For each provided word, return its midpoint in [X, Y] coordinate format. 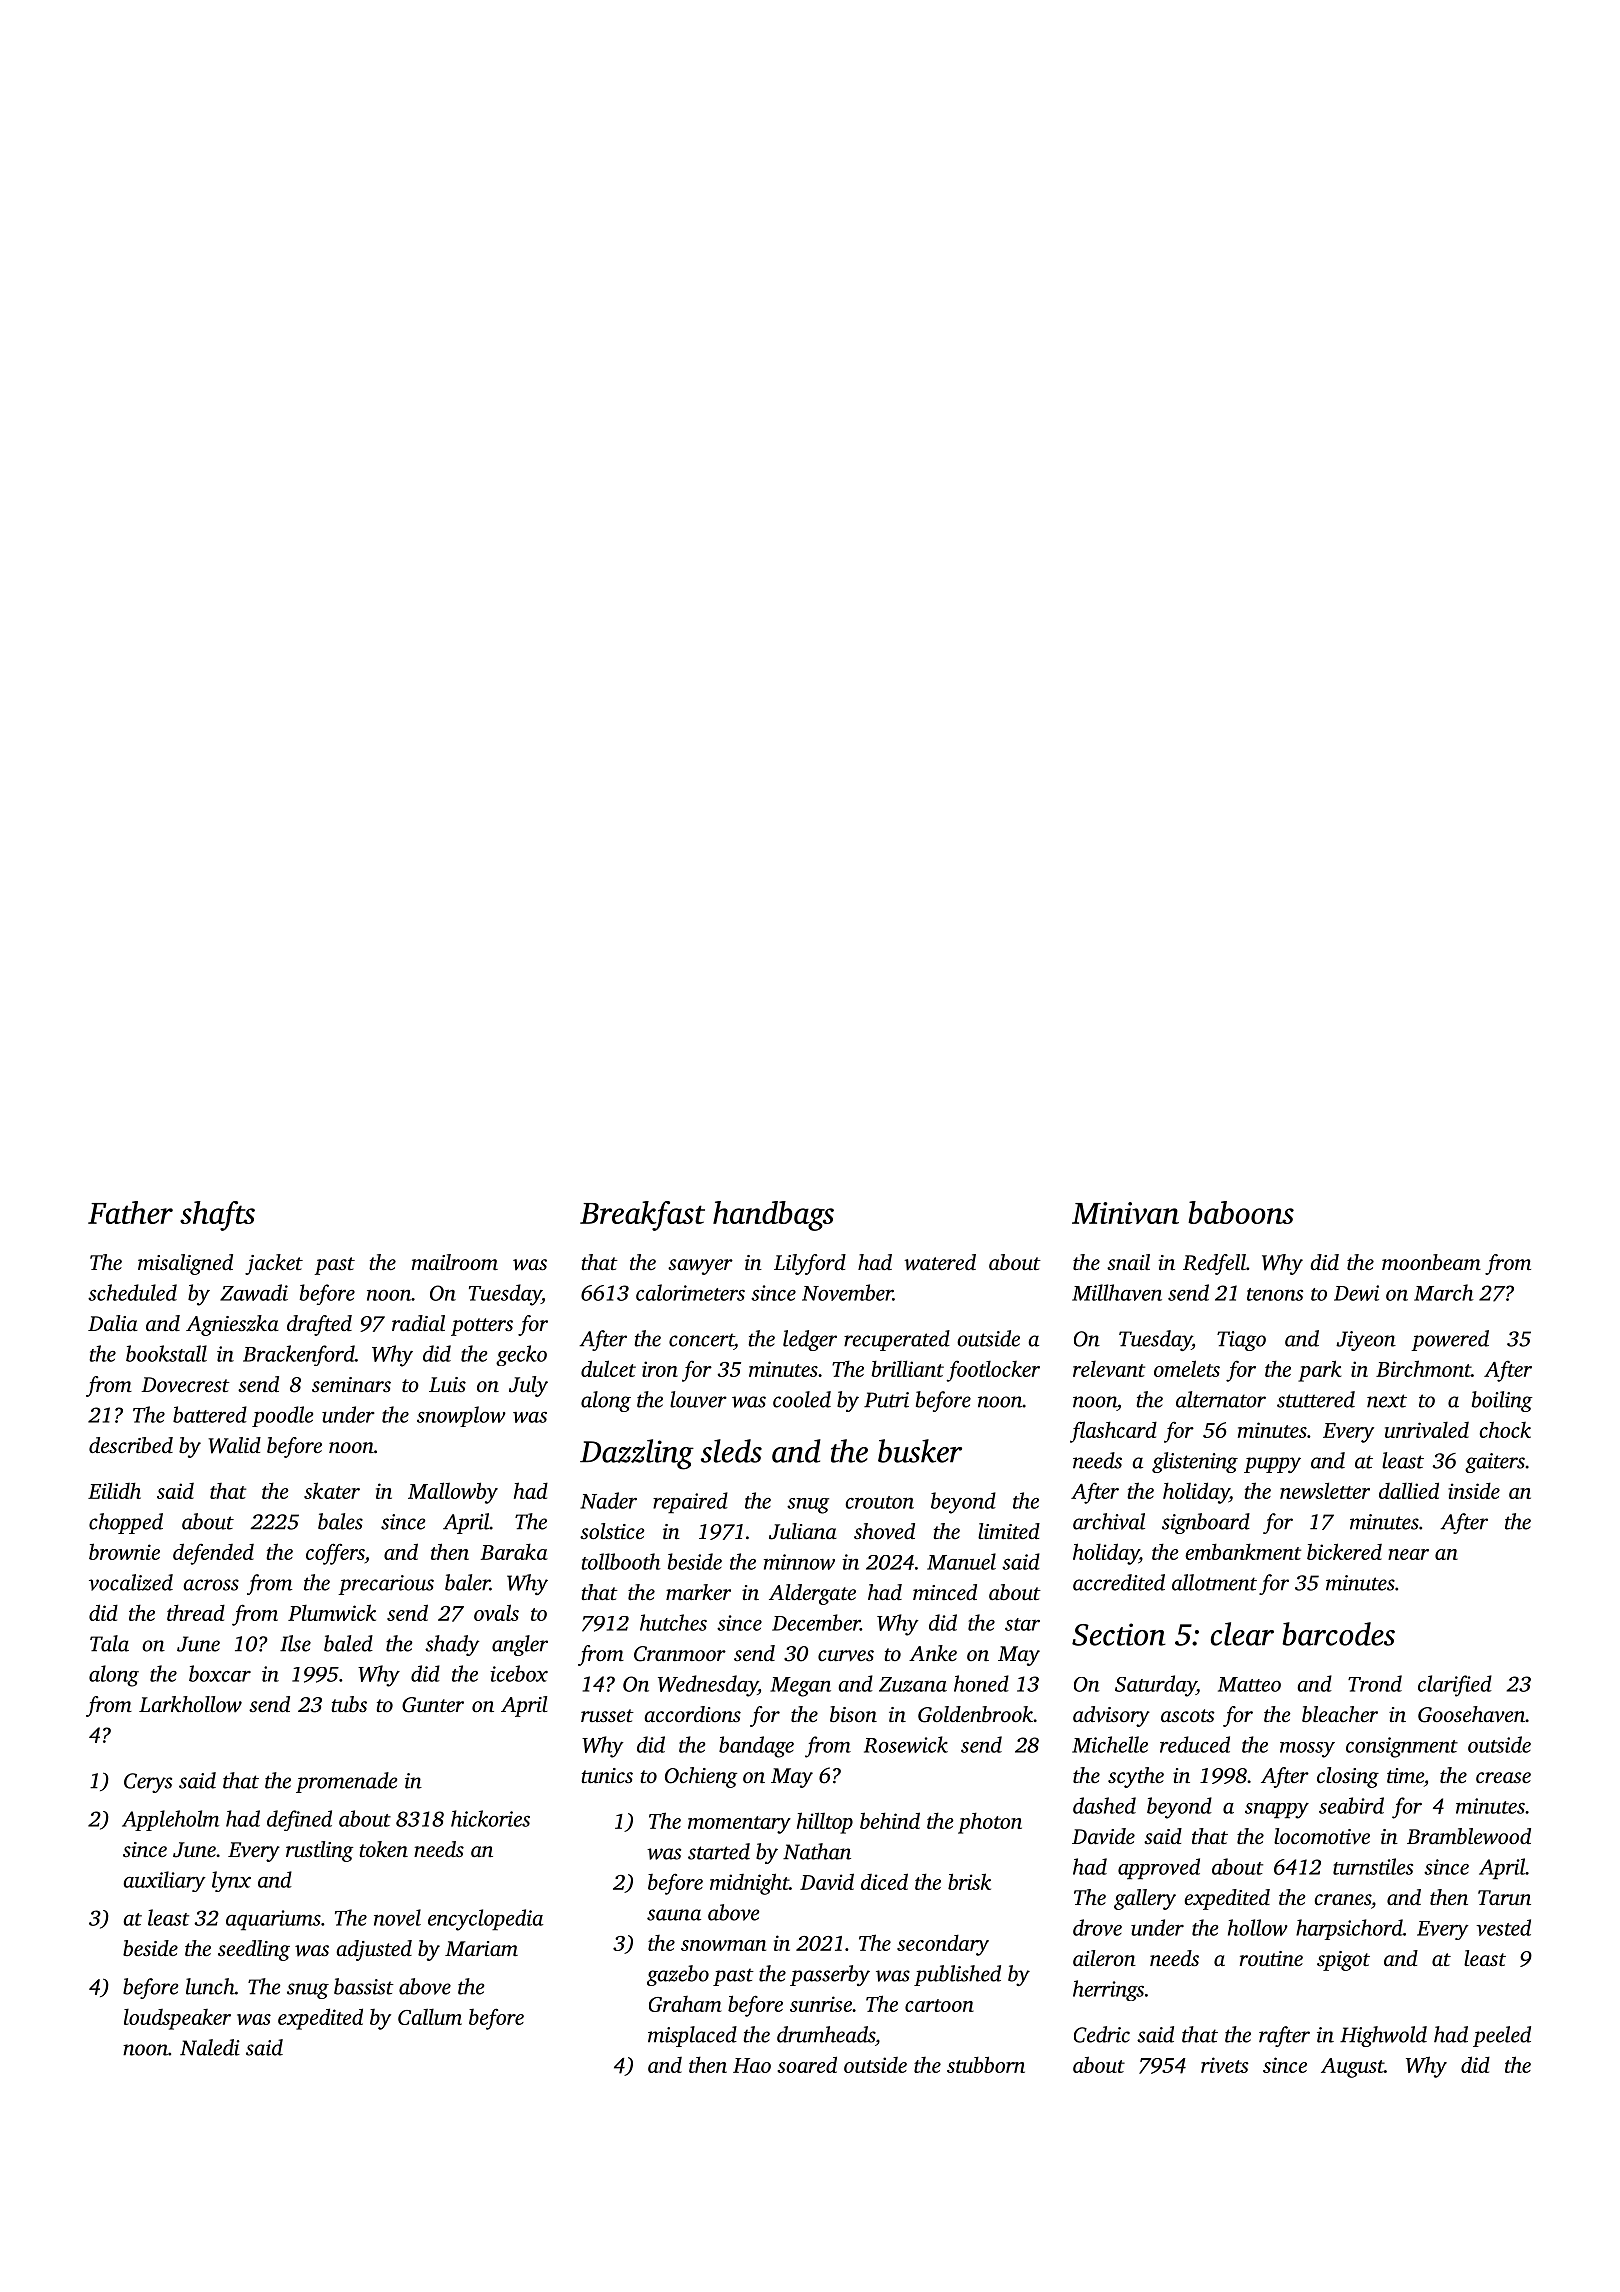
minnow [799, 1562]
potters [482, 1327]
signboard [1206, 1523]
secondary [943, 1945]
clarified [1455, 1686]
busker [920, 1451]
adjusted [374, 1950]
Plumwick [332, 1612]
